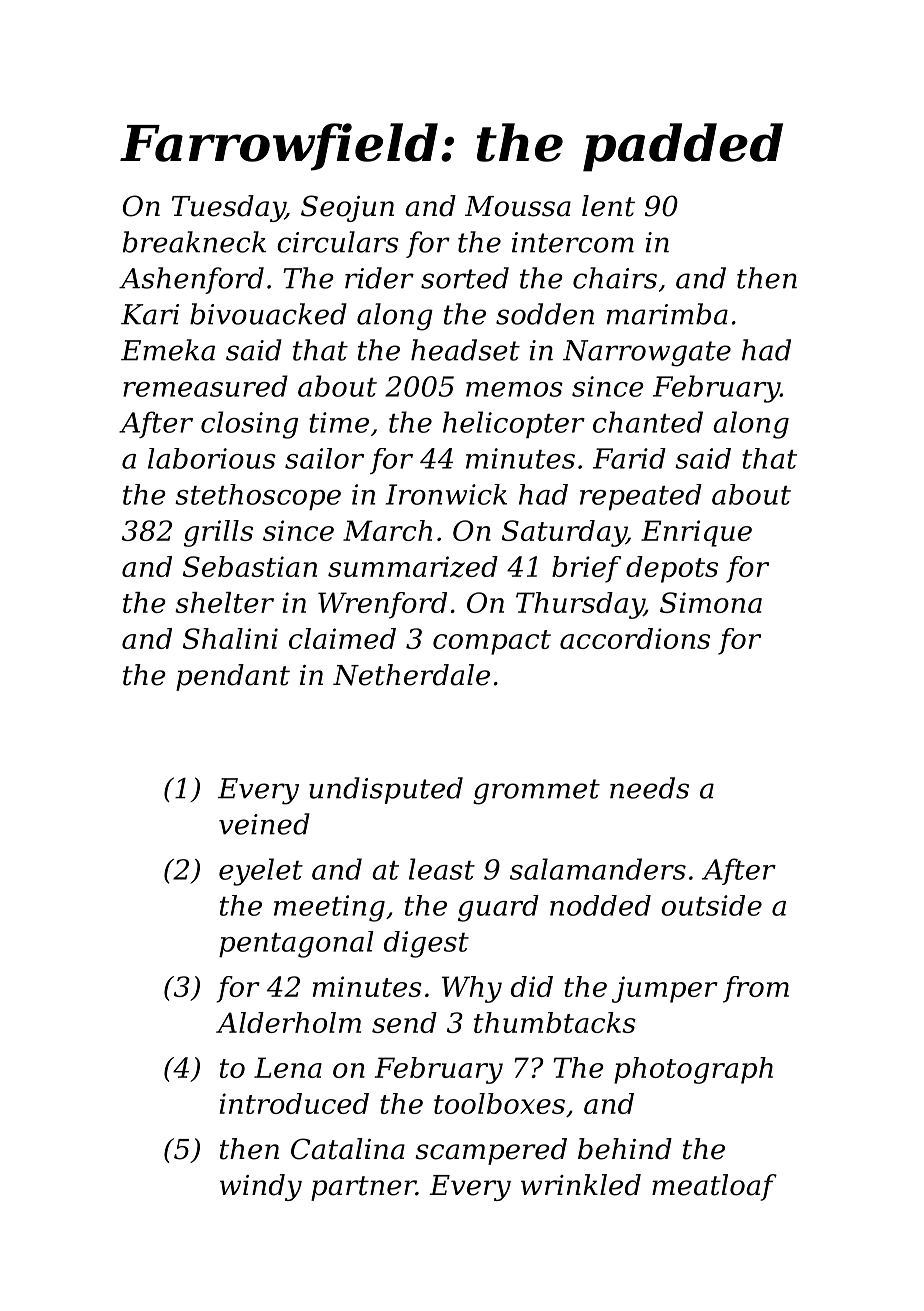 Image resolution: width=924 pixels, height=1311 pixels. I want to click on Enrique, so click(696, 533).
